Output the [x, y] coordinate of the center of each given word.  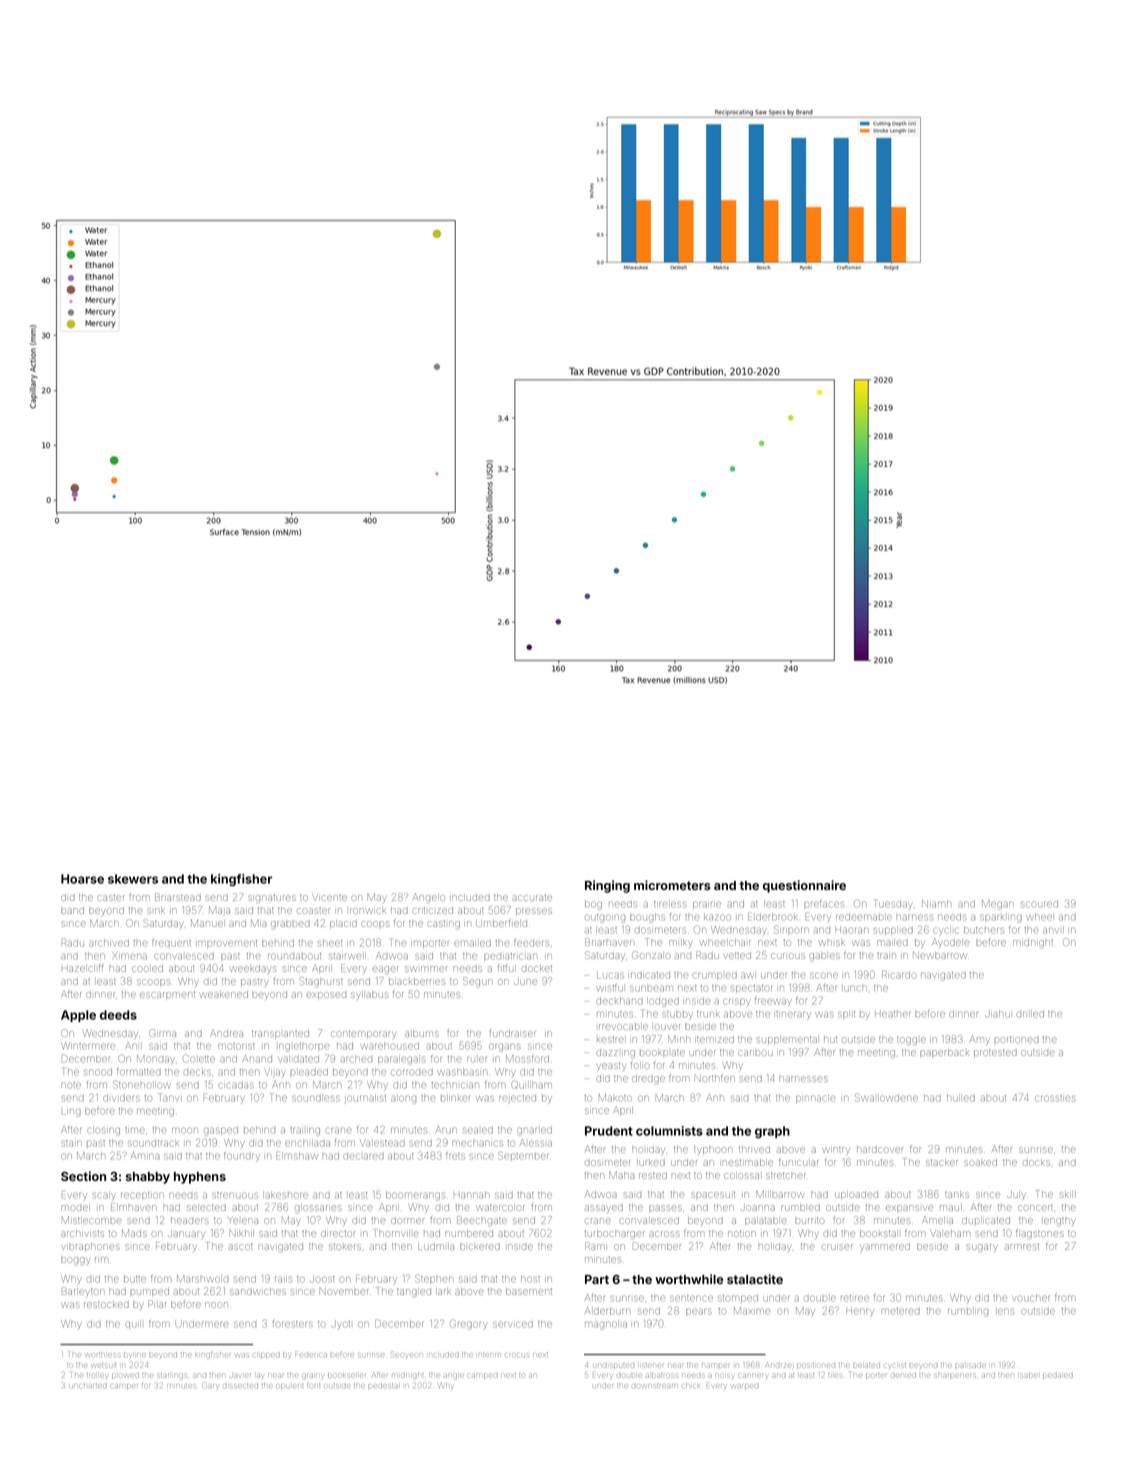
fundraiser [512, 1033]
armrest [1022, 1246]
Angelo [429, 898]
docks [1036, 1163]
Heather [892, 1014]
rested [653, 1175]
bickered [480, 1247]
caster [111, 897]
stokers [345, 1246]
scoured [1040, 904]
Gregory [468, 1325]
